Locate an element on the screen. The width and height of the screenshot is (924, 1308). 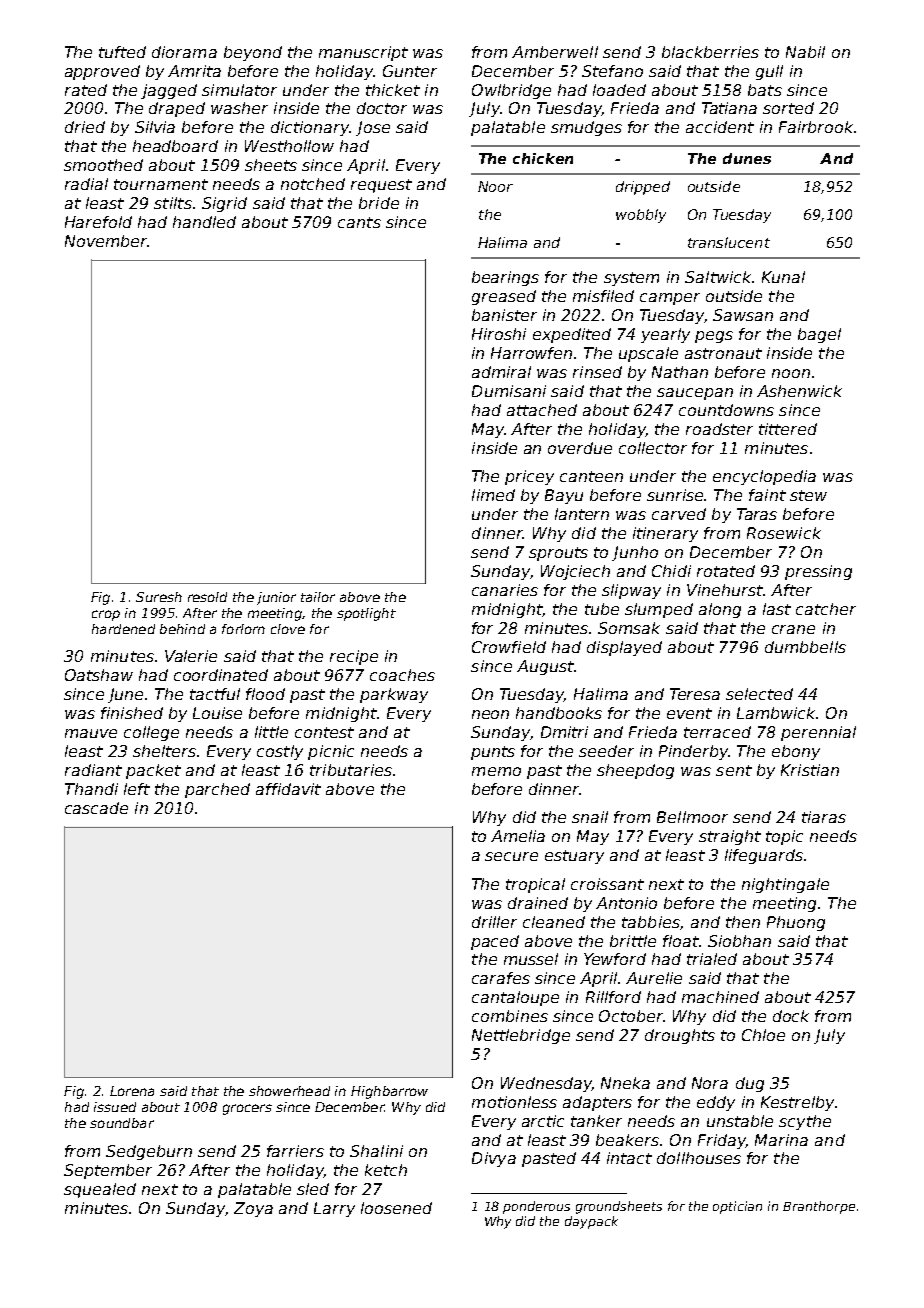
Gunter is located at coordinates (410, 71).
